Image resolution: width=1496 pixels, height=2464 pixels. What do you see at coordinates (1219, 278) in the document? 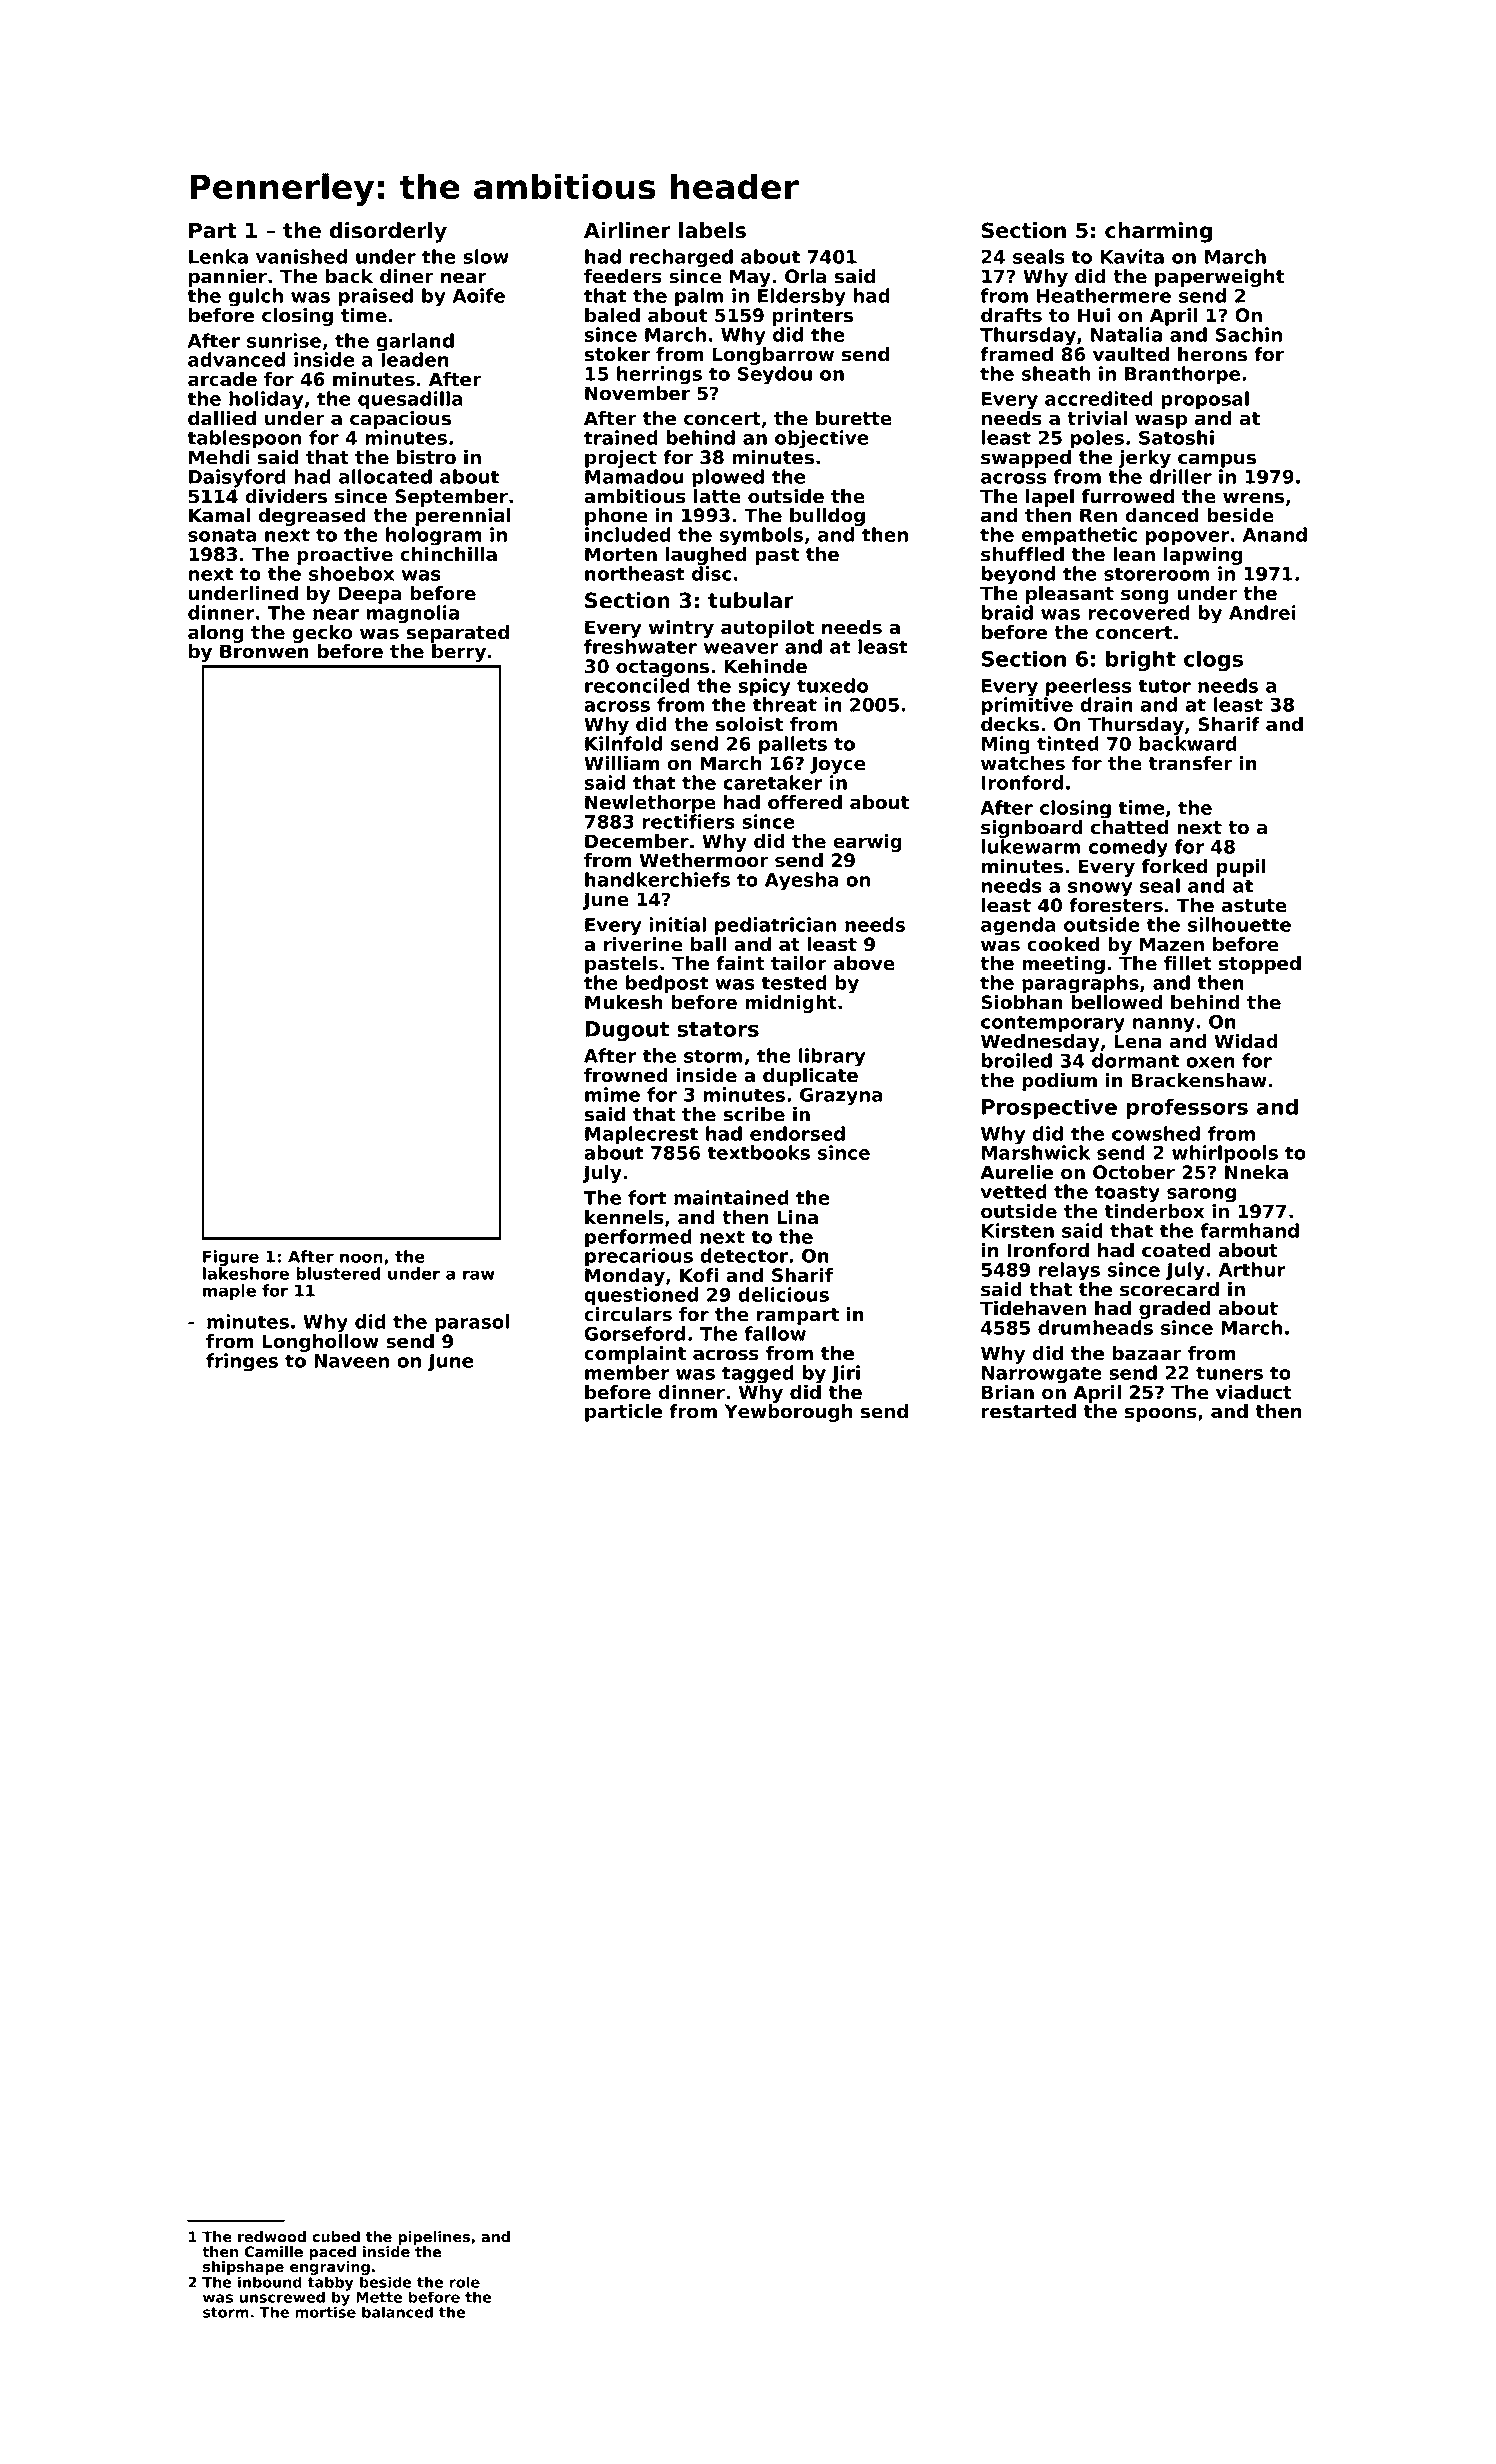
I see `paperweight` at bounding box center [1219, 278].
